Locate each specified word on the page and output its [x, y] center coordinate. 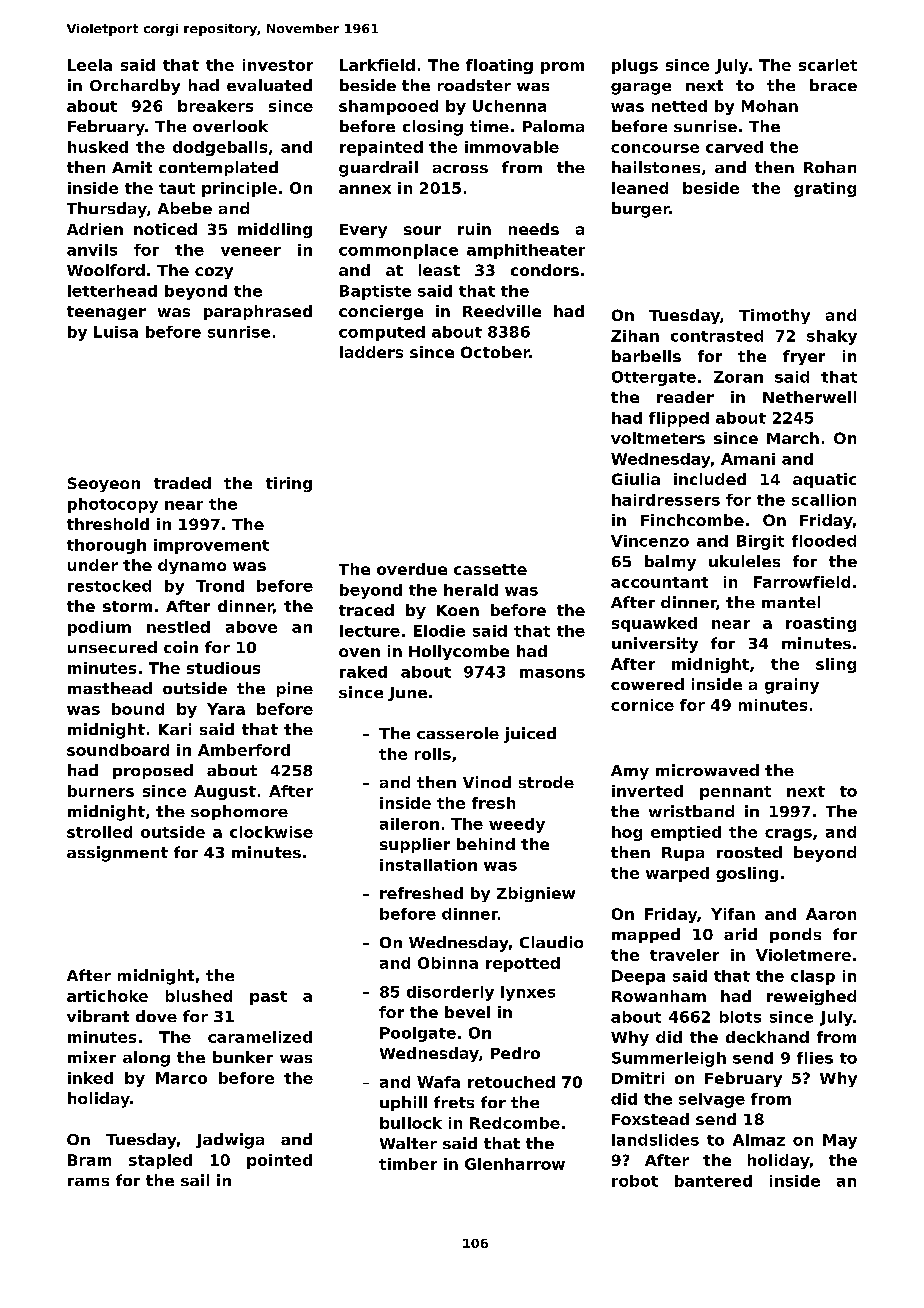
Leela [90, 65]
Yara [226, 709]
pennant [735, 793]
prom [562, 68]
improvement [211, 546]
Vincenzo [650, 541]
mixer [92, 1057]
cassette [490, 569]
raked [363, 672]
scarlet [828, 65]
